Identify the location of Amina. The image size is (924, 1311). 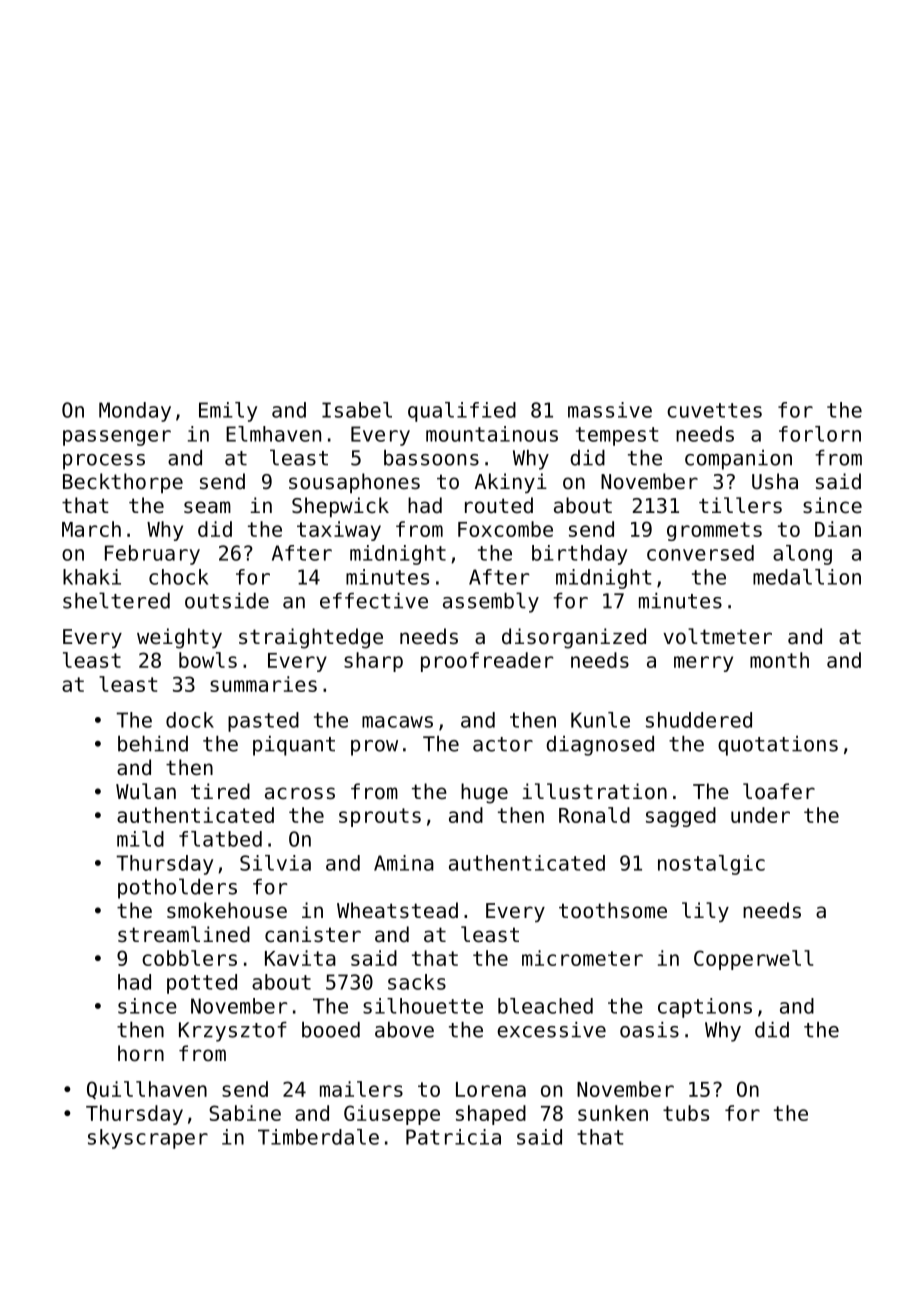
(404, 863).
